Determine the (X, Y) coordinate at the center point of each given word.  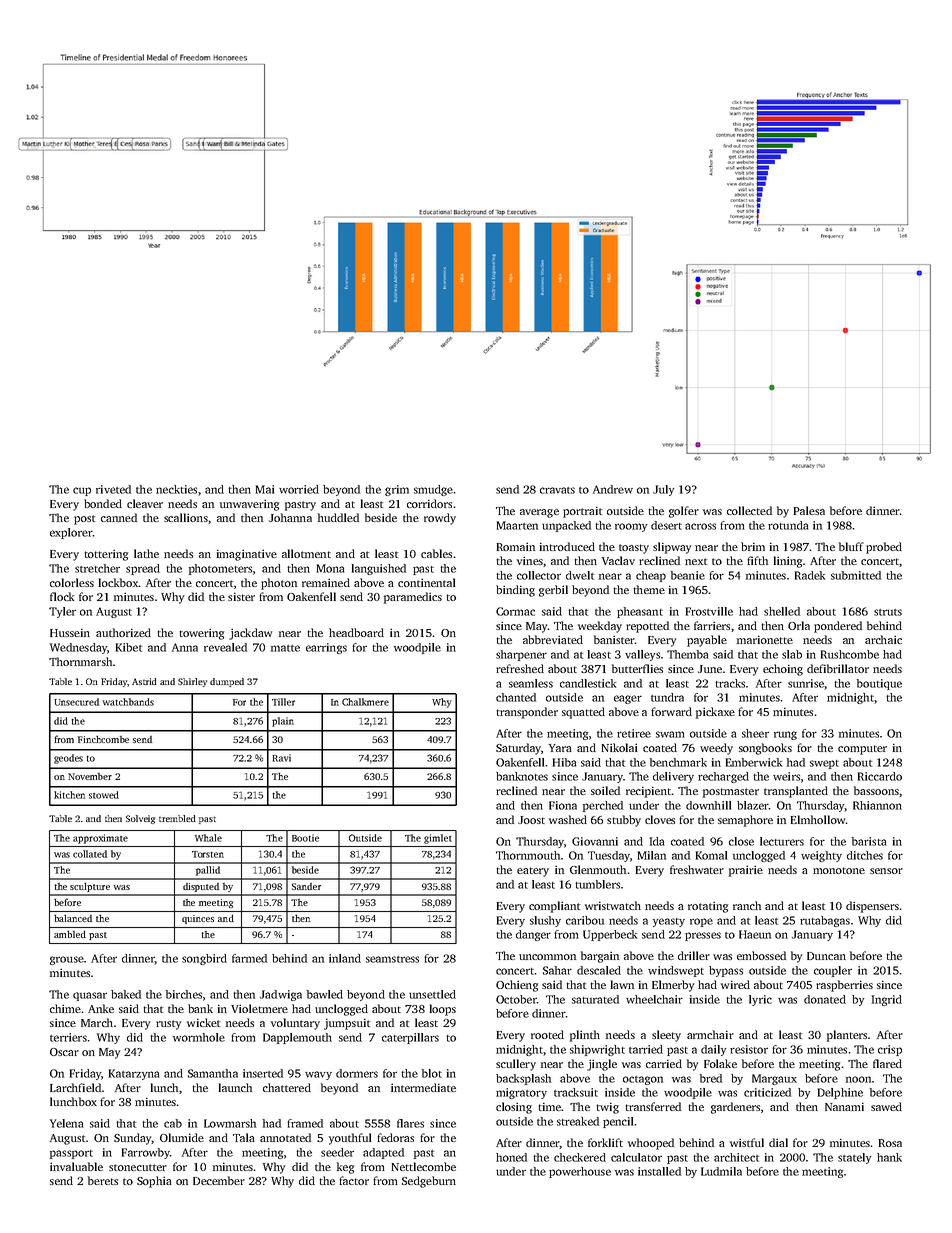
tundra (667, 697)
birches (184, 994)
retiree (634, 733)
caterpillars (410, 1038)
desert (666, 525)
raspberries (844, 986)
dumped (227, 682)
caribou (585, 920)
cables (436, 553)
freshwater (697, 869)
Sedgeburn (429, 1182)
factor (354, 1180)
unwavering (249, 505)
